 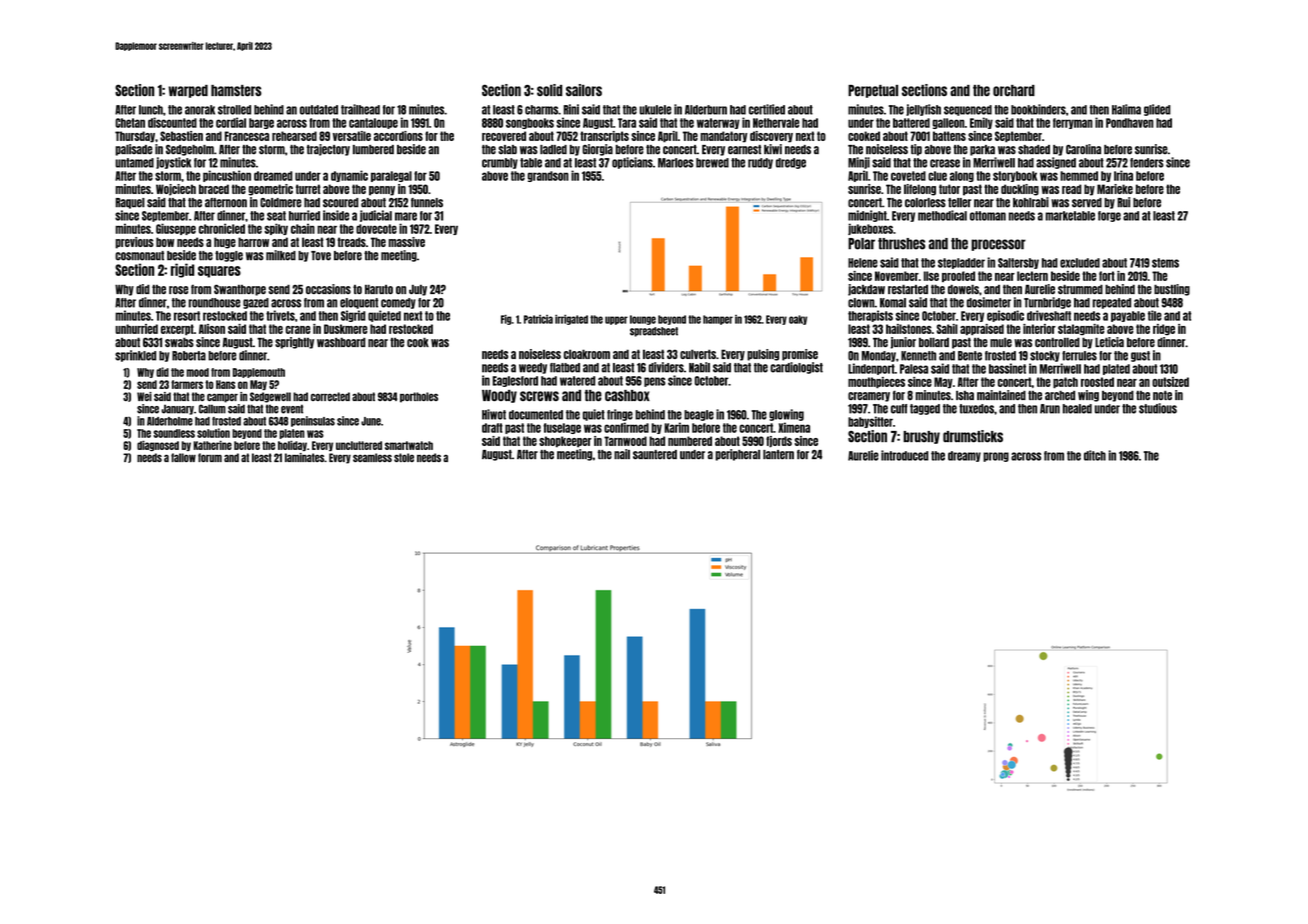 What do you see at coordinates (406, 242) in the page?
I see `massive` at bounding box center [406, 242].
